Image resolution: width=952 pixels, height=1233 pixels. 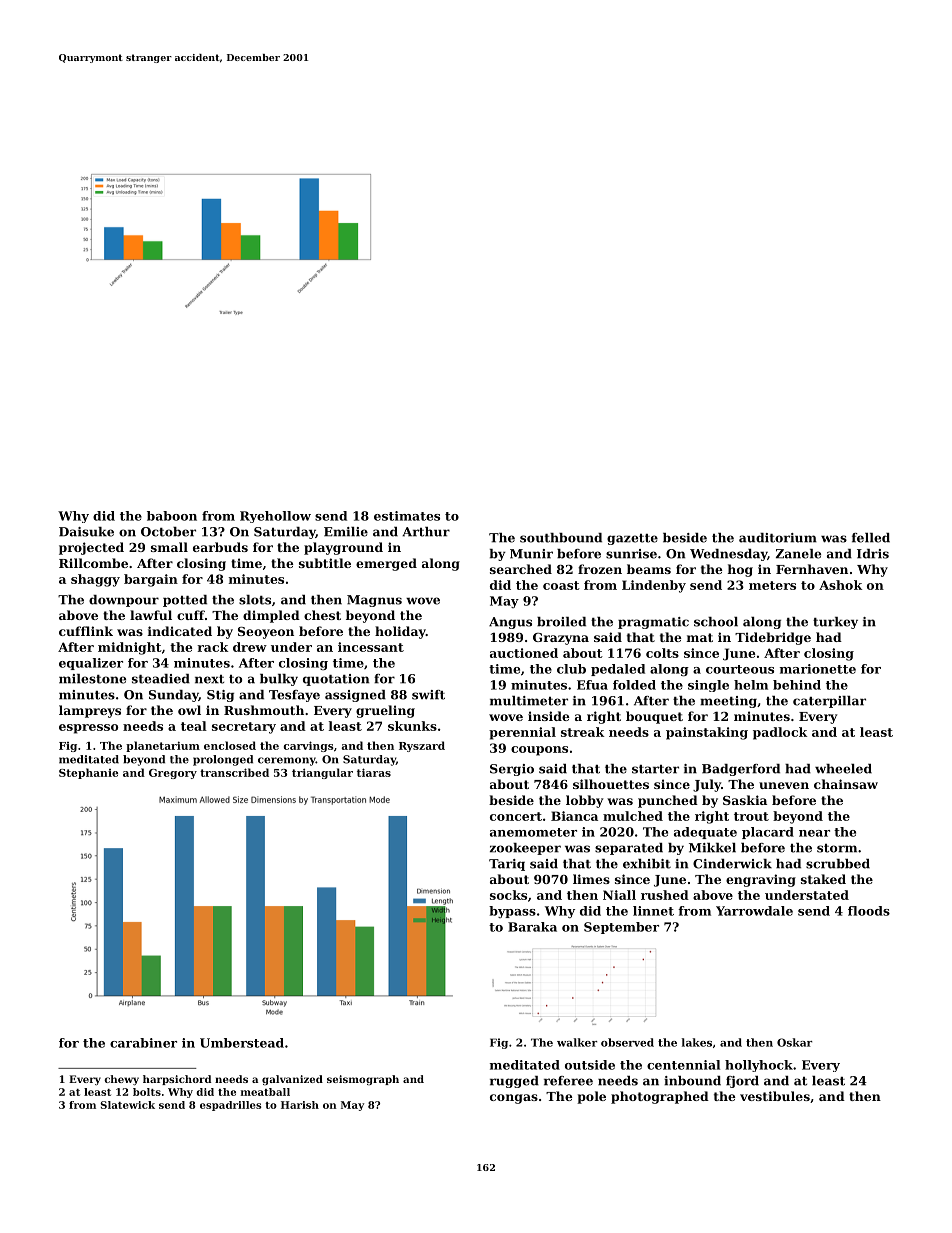 What do you see at coordinates (846, 784) in the screenshot?
I see `chainsaw` at bounding box center [846, 784].
